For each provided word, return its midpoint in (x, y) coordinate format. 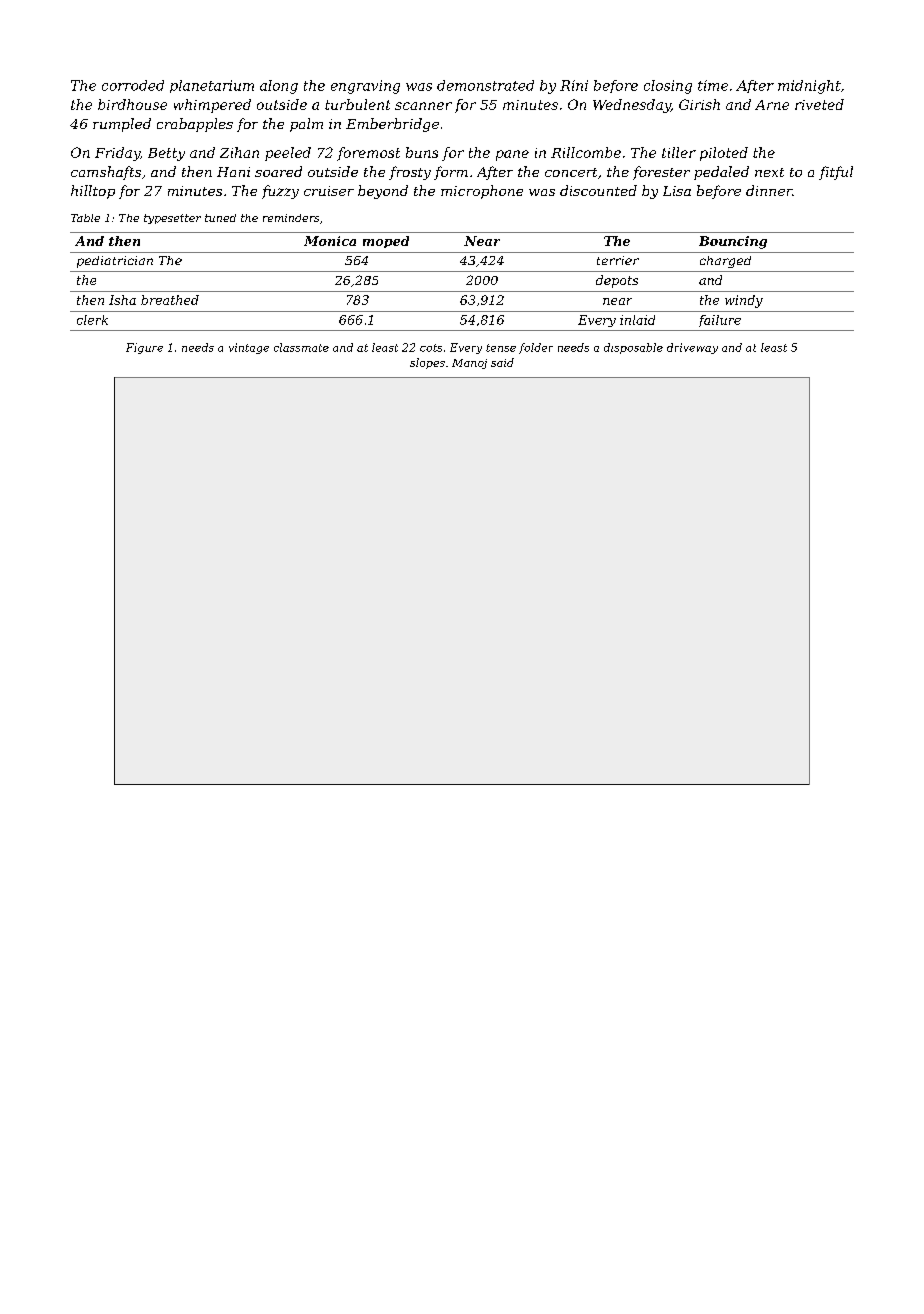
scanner (423, 106)
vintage (249, 348)
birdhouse (132, 104)
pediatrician (115, 262)
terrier (618, 260)
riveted (819, 104)
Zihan (239, 152)
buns (422, 152)
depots (617, 281)
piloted (724, 154)
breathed (170, 300)
